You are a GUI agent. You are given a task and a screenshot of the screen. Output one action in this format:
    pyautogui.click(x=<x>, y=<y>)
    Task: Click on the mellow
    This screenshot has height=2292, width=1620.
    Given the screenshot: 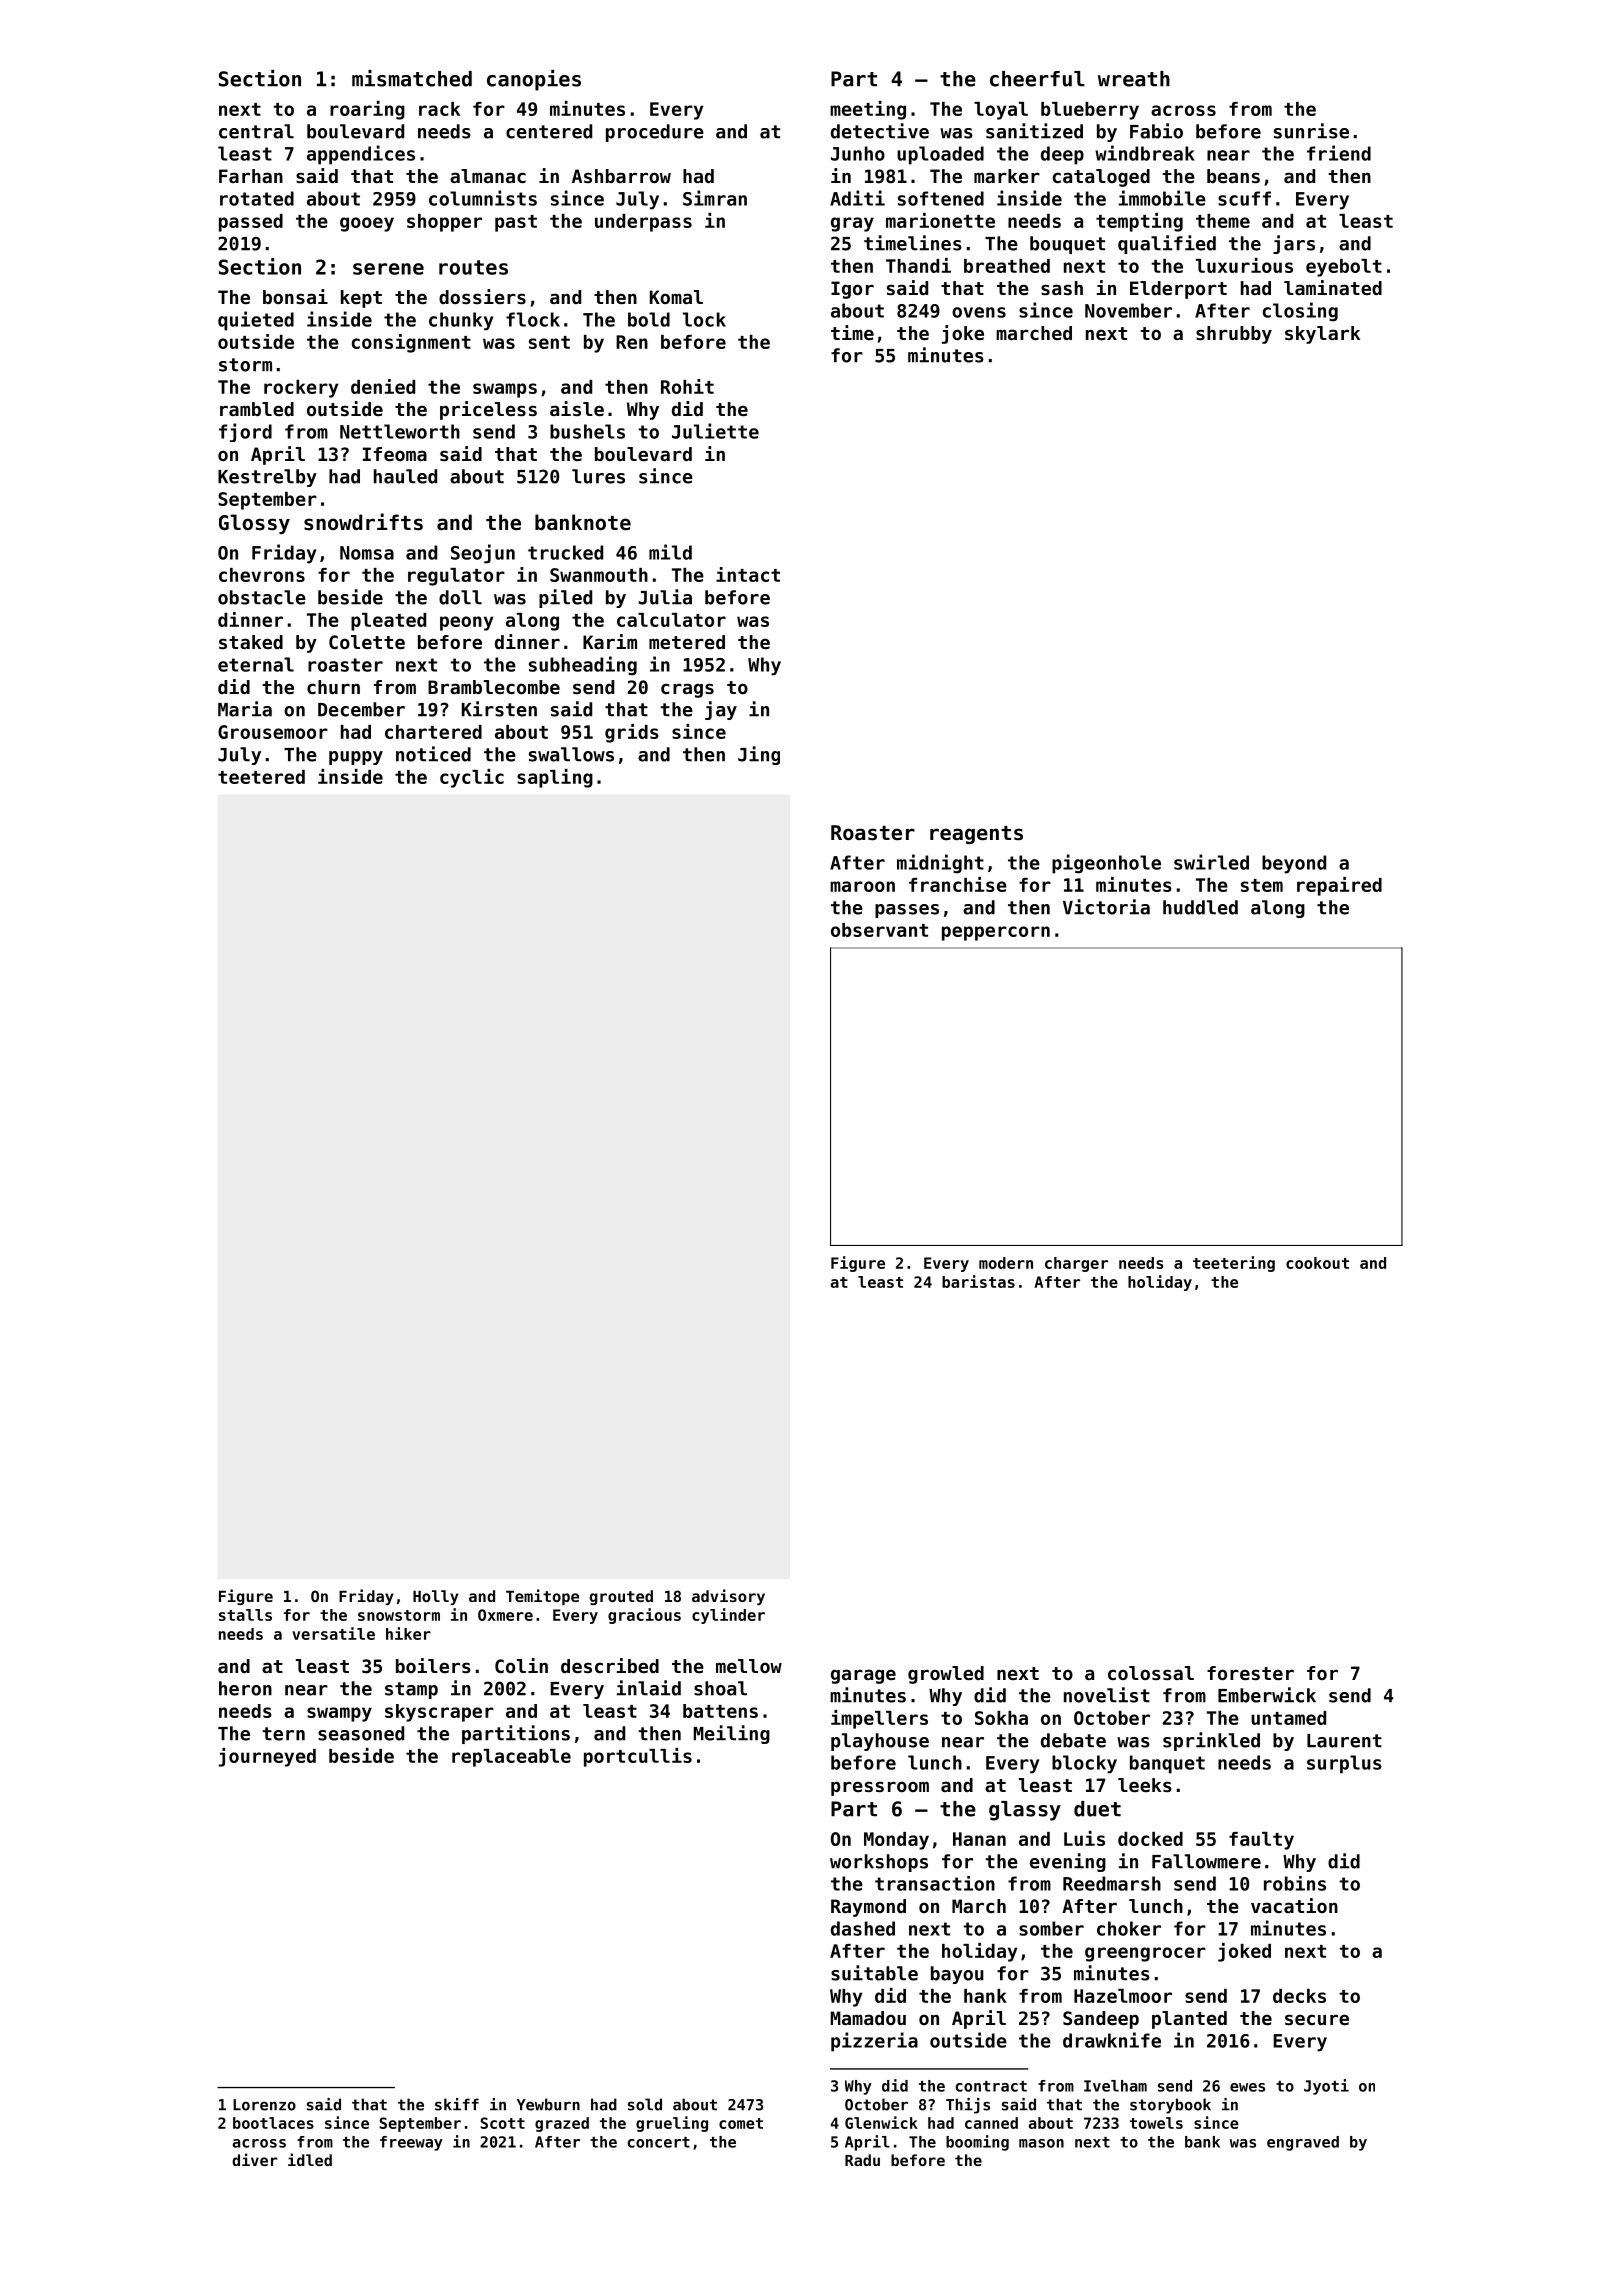 What is the action you would take?
    pyautogui.click(x=749, y=1666)
